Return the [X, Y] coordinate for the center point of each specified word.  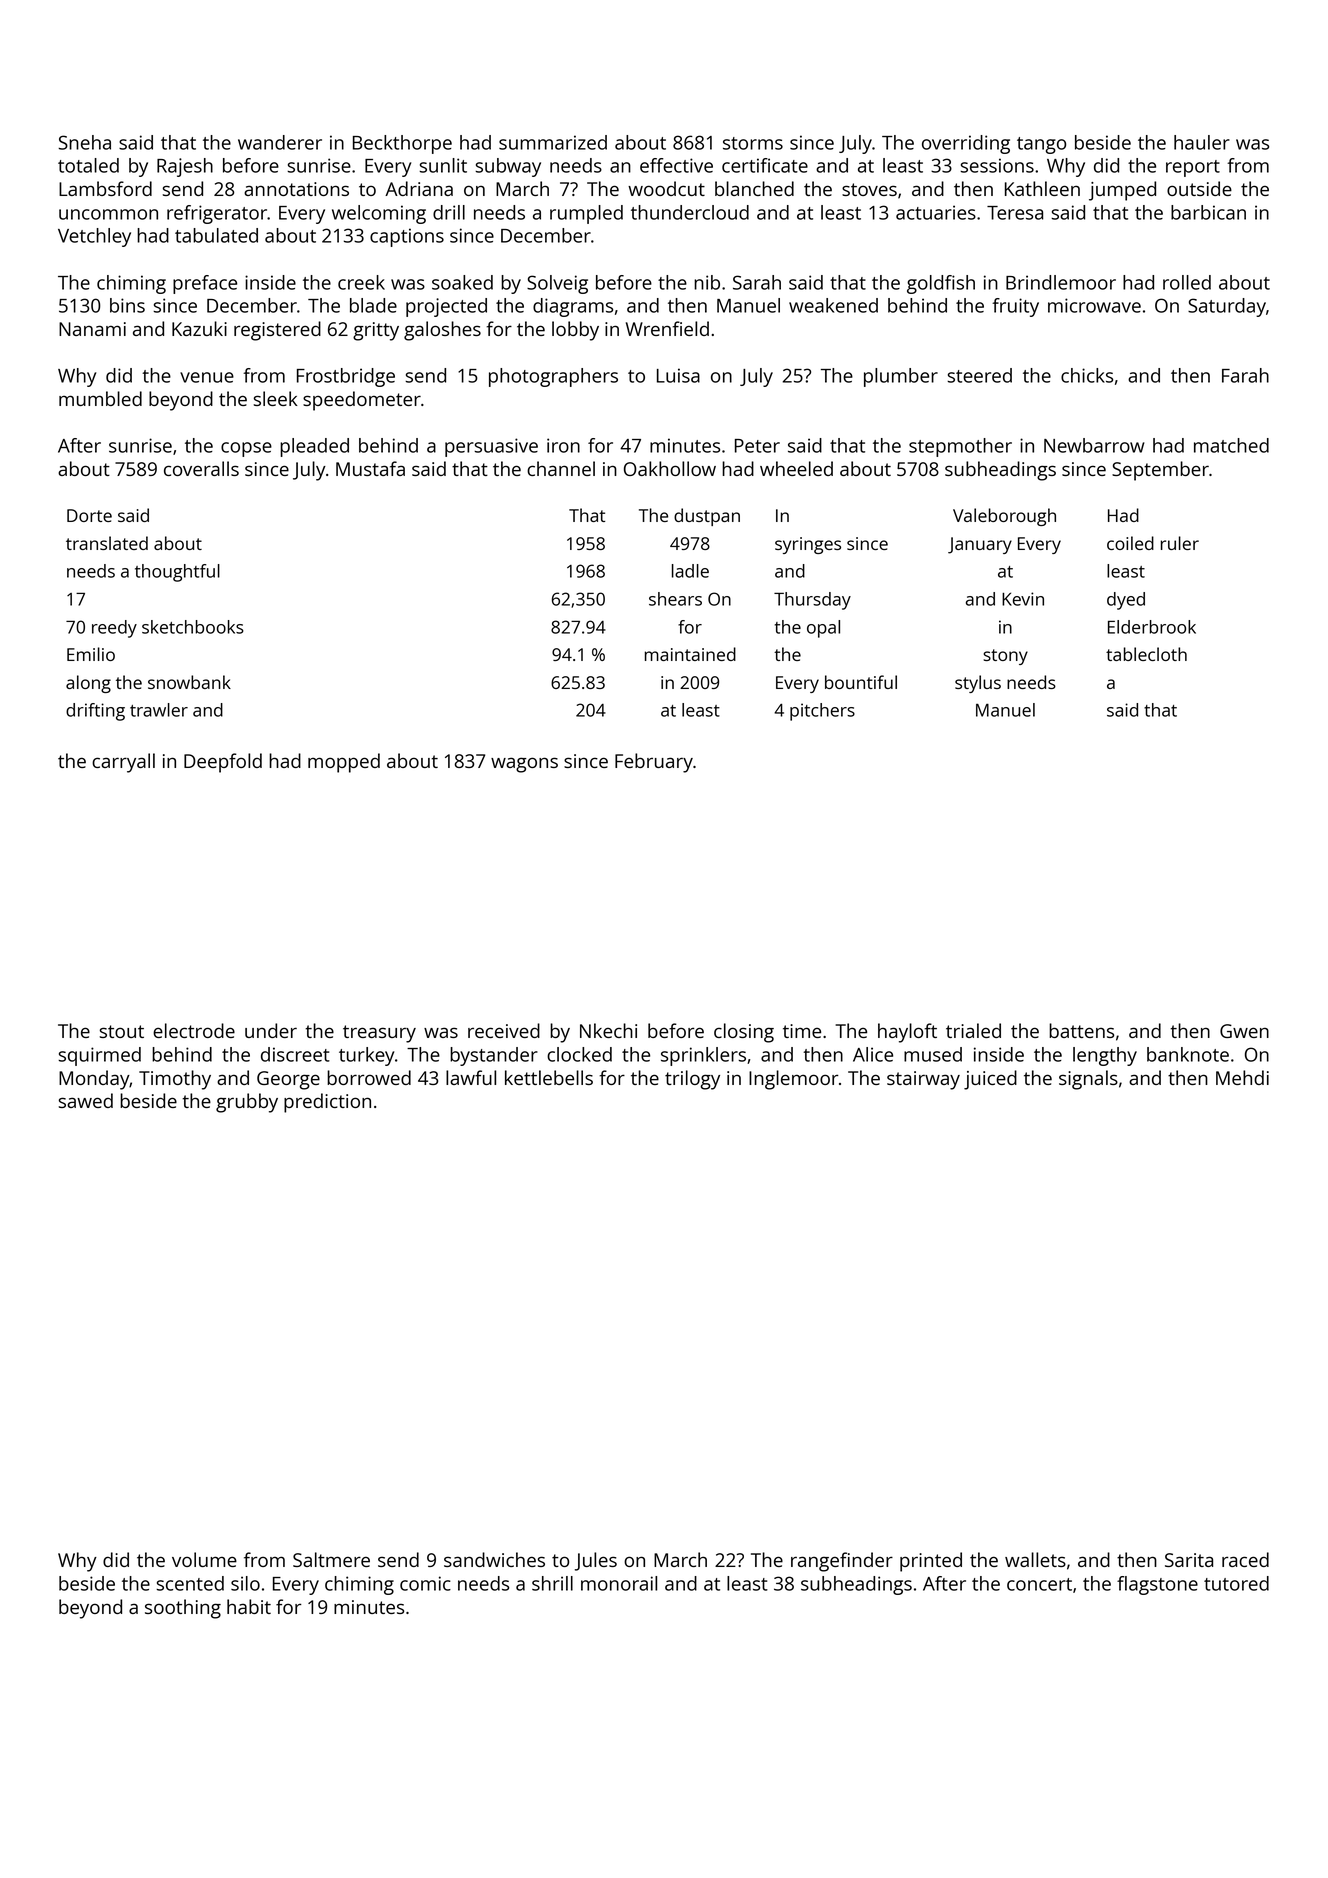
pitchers [822, 712]
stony [1005, 657]
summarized [553, 142]
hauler [1202, 142]
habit [249, 1606]
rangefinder [842, 1562]
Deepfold [223, 763]
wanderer [280, 142]
